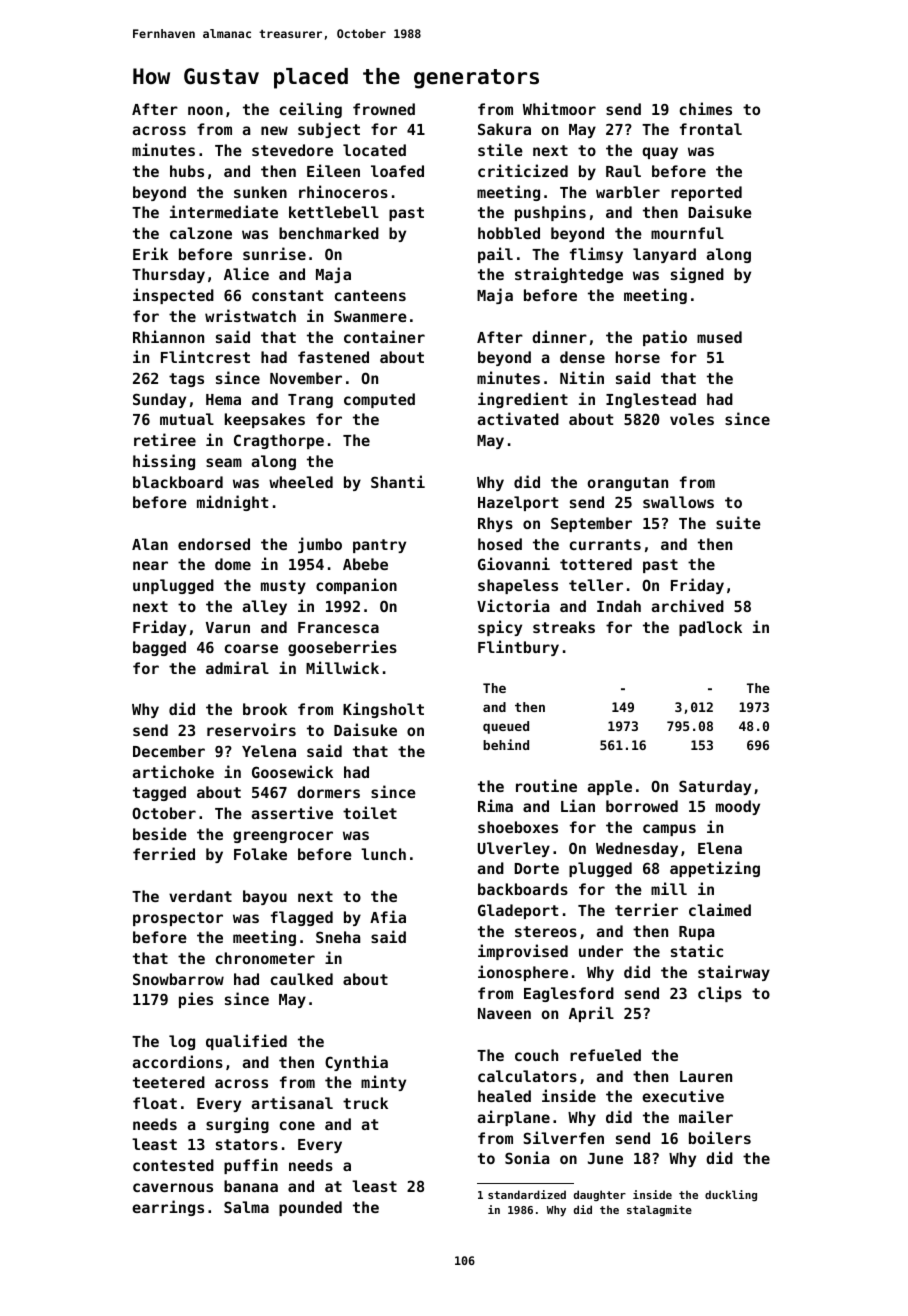  What do you see at coordinates (651, 400) in the screenshot?
I see `Inglestead` at bounding box center [651, 400].
